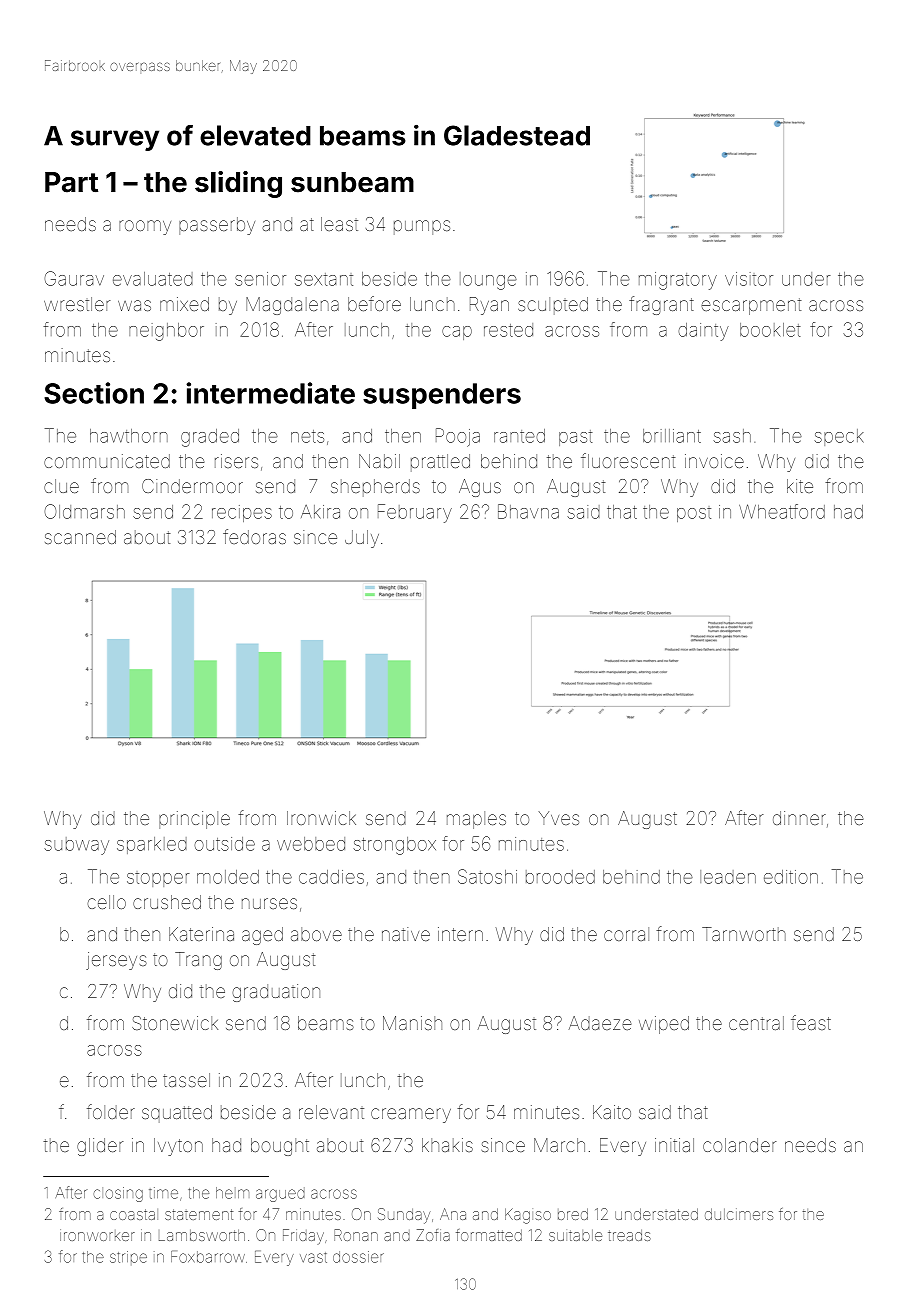 Image resolution: width=908 pixels, height=1316 pixels. Describe the element at coordinates (528, 511) in the screenshot. I see `Bhavna` at that location.
